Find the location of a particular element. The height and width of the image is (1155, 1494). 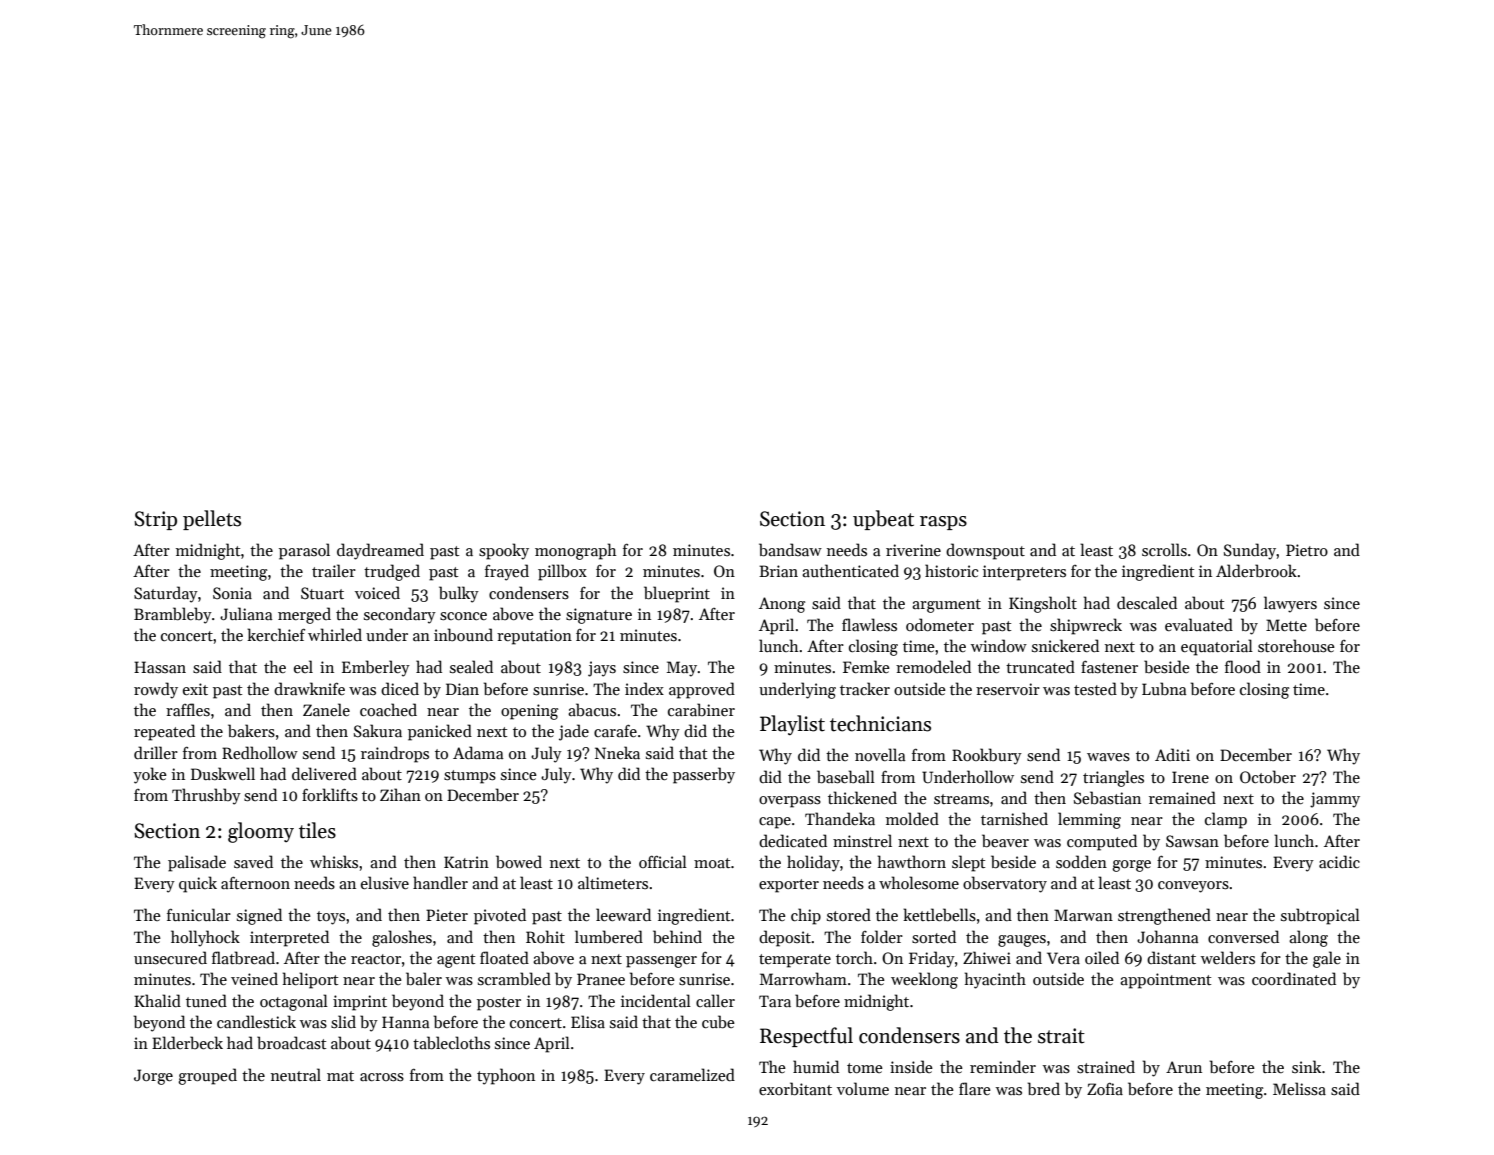

Katrin is located at coordinates (466, 862).
